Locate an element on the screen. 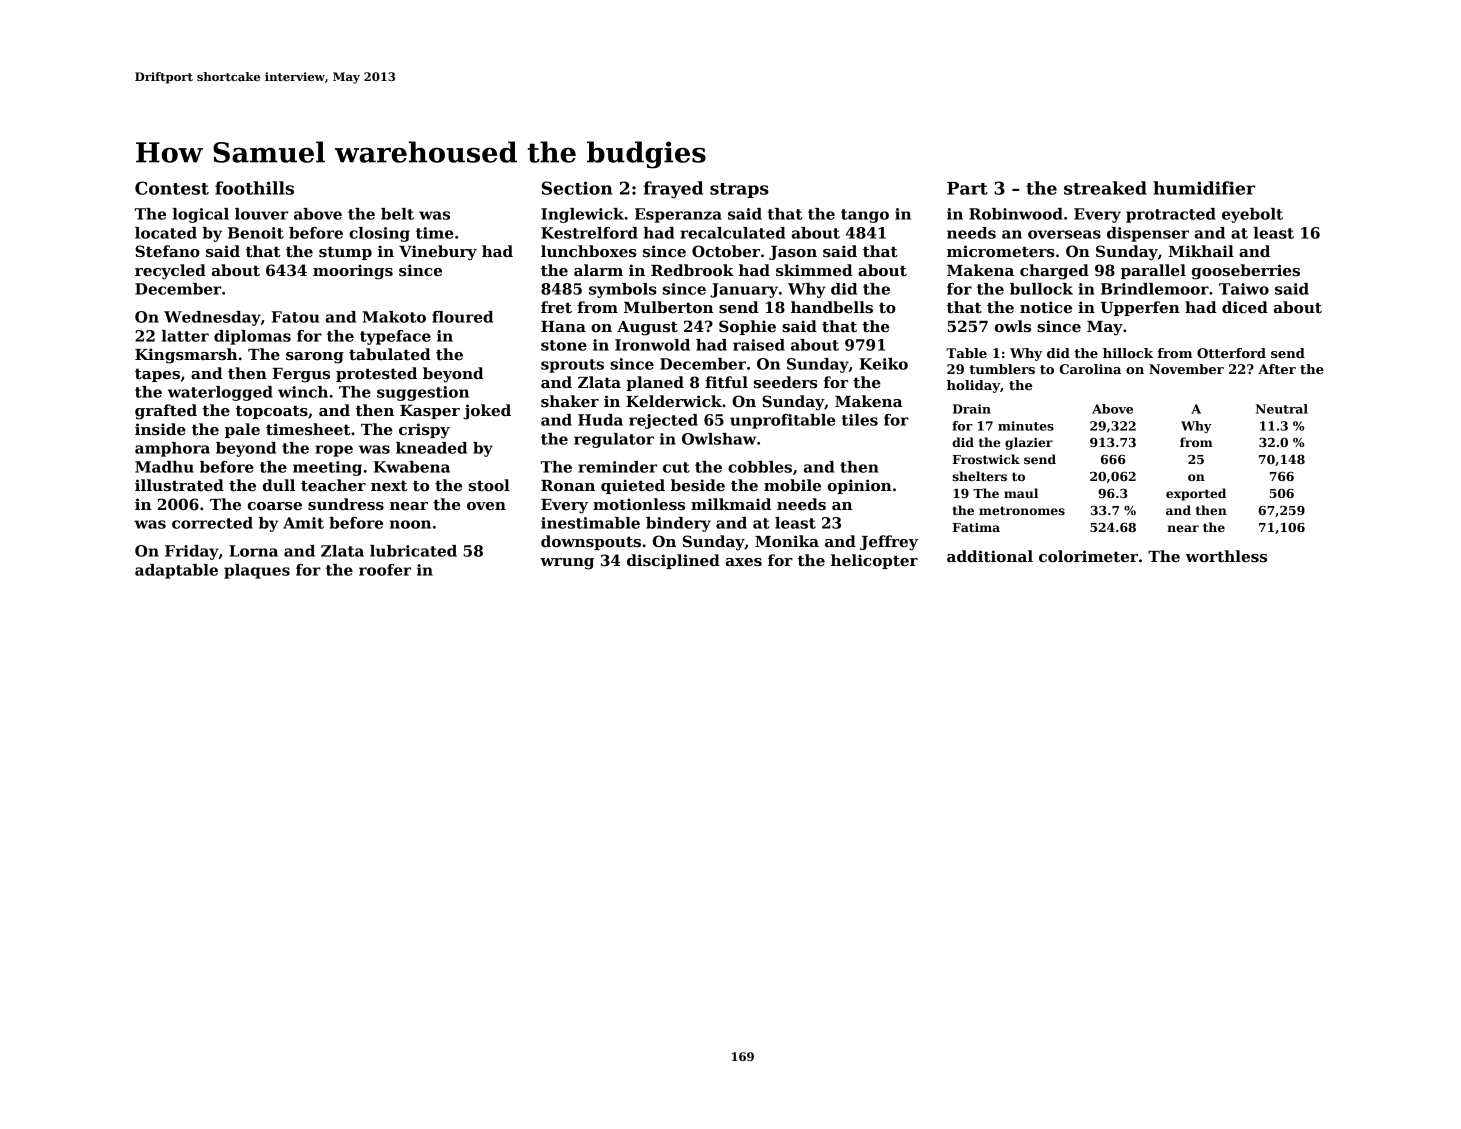 This screenshot has height=1129, width=1461. disciplined is located at coordinates (673, 561).
